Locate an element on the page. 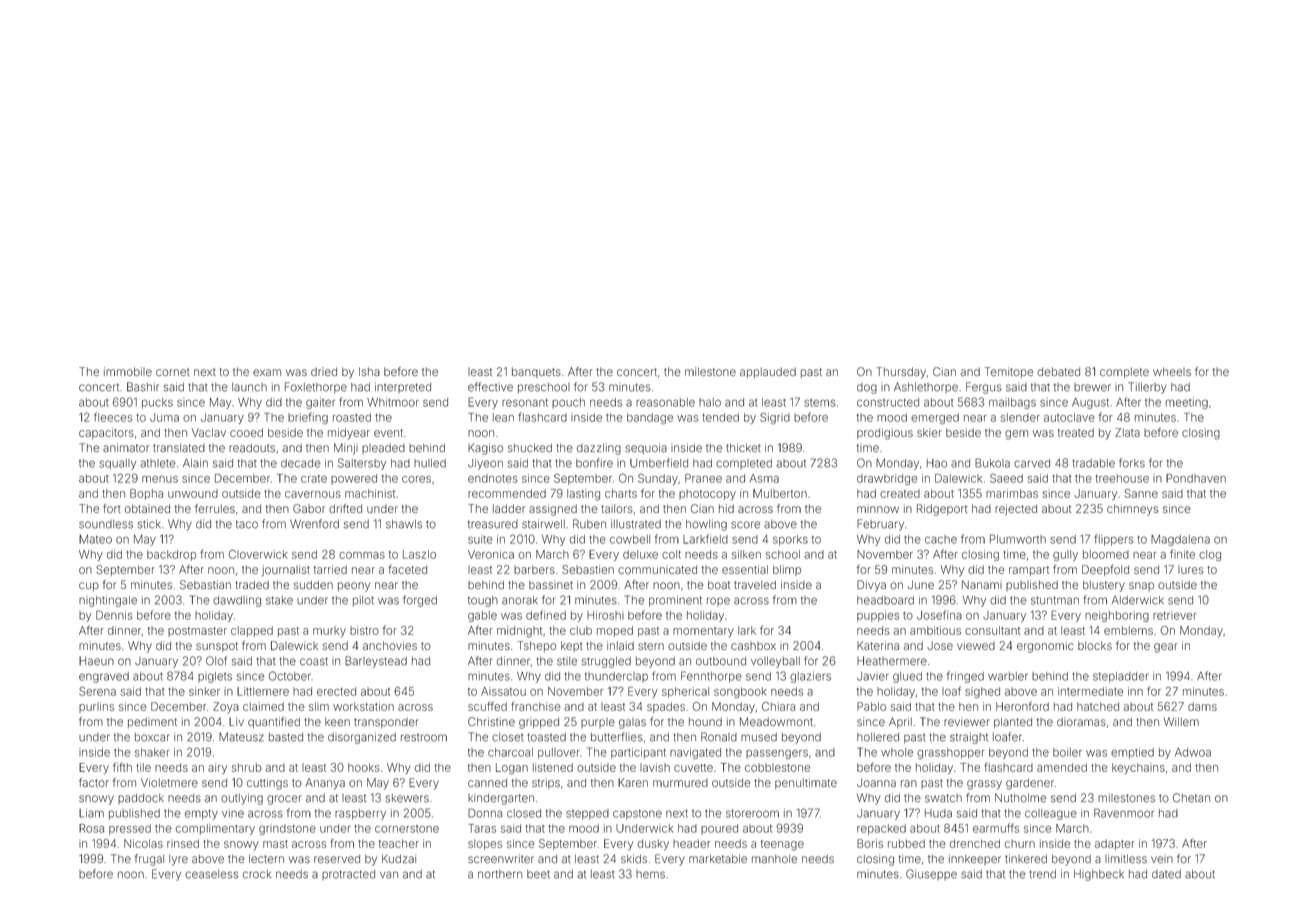 Image resolution: width=1308 pixels, height=924 pixels. stairwell is located at coordinates (543, 524).
